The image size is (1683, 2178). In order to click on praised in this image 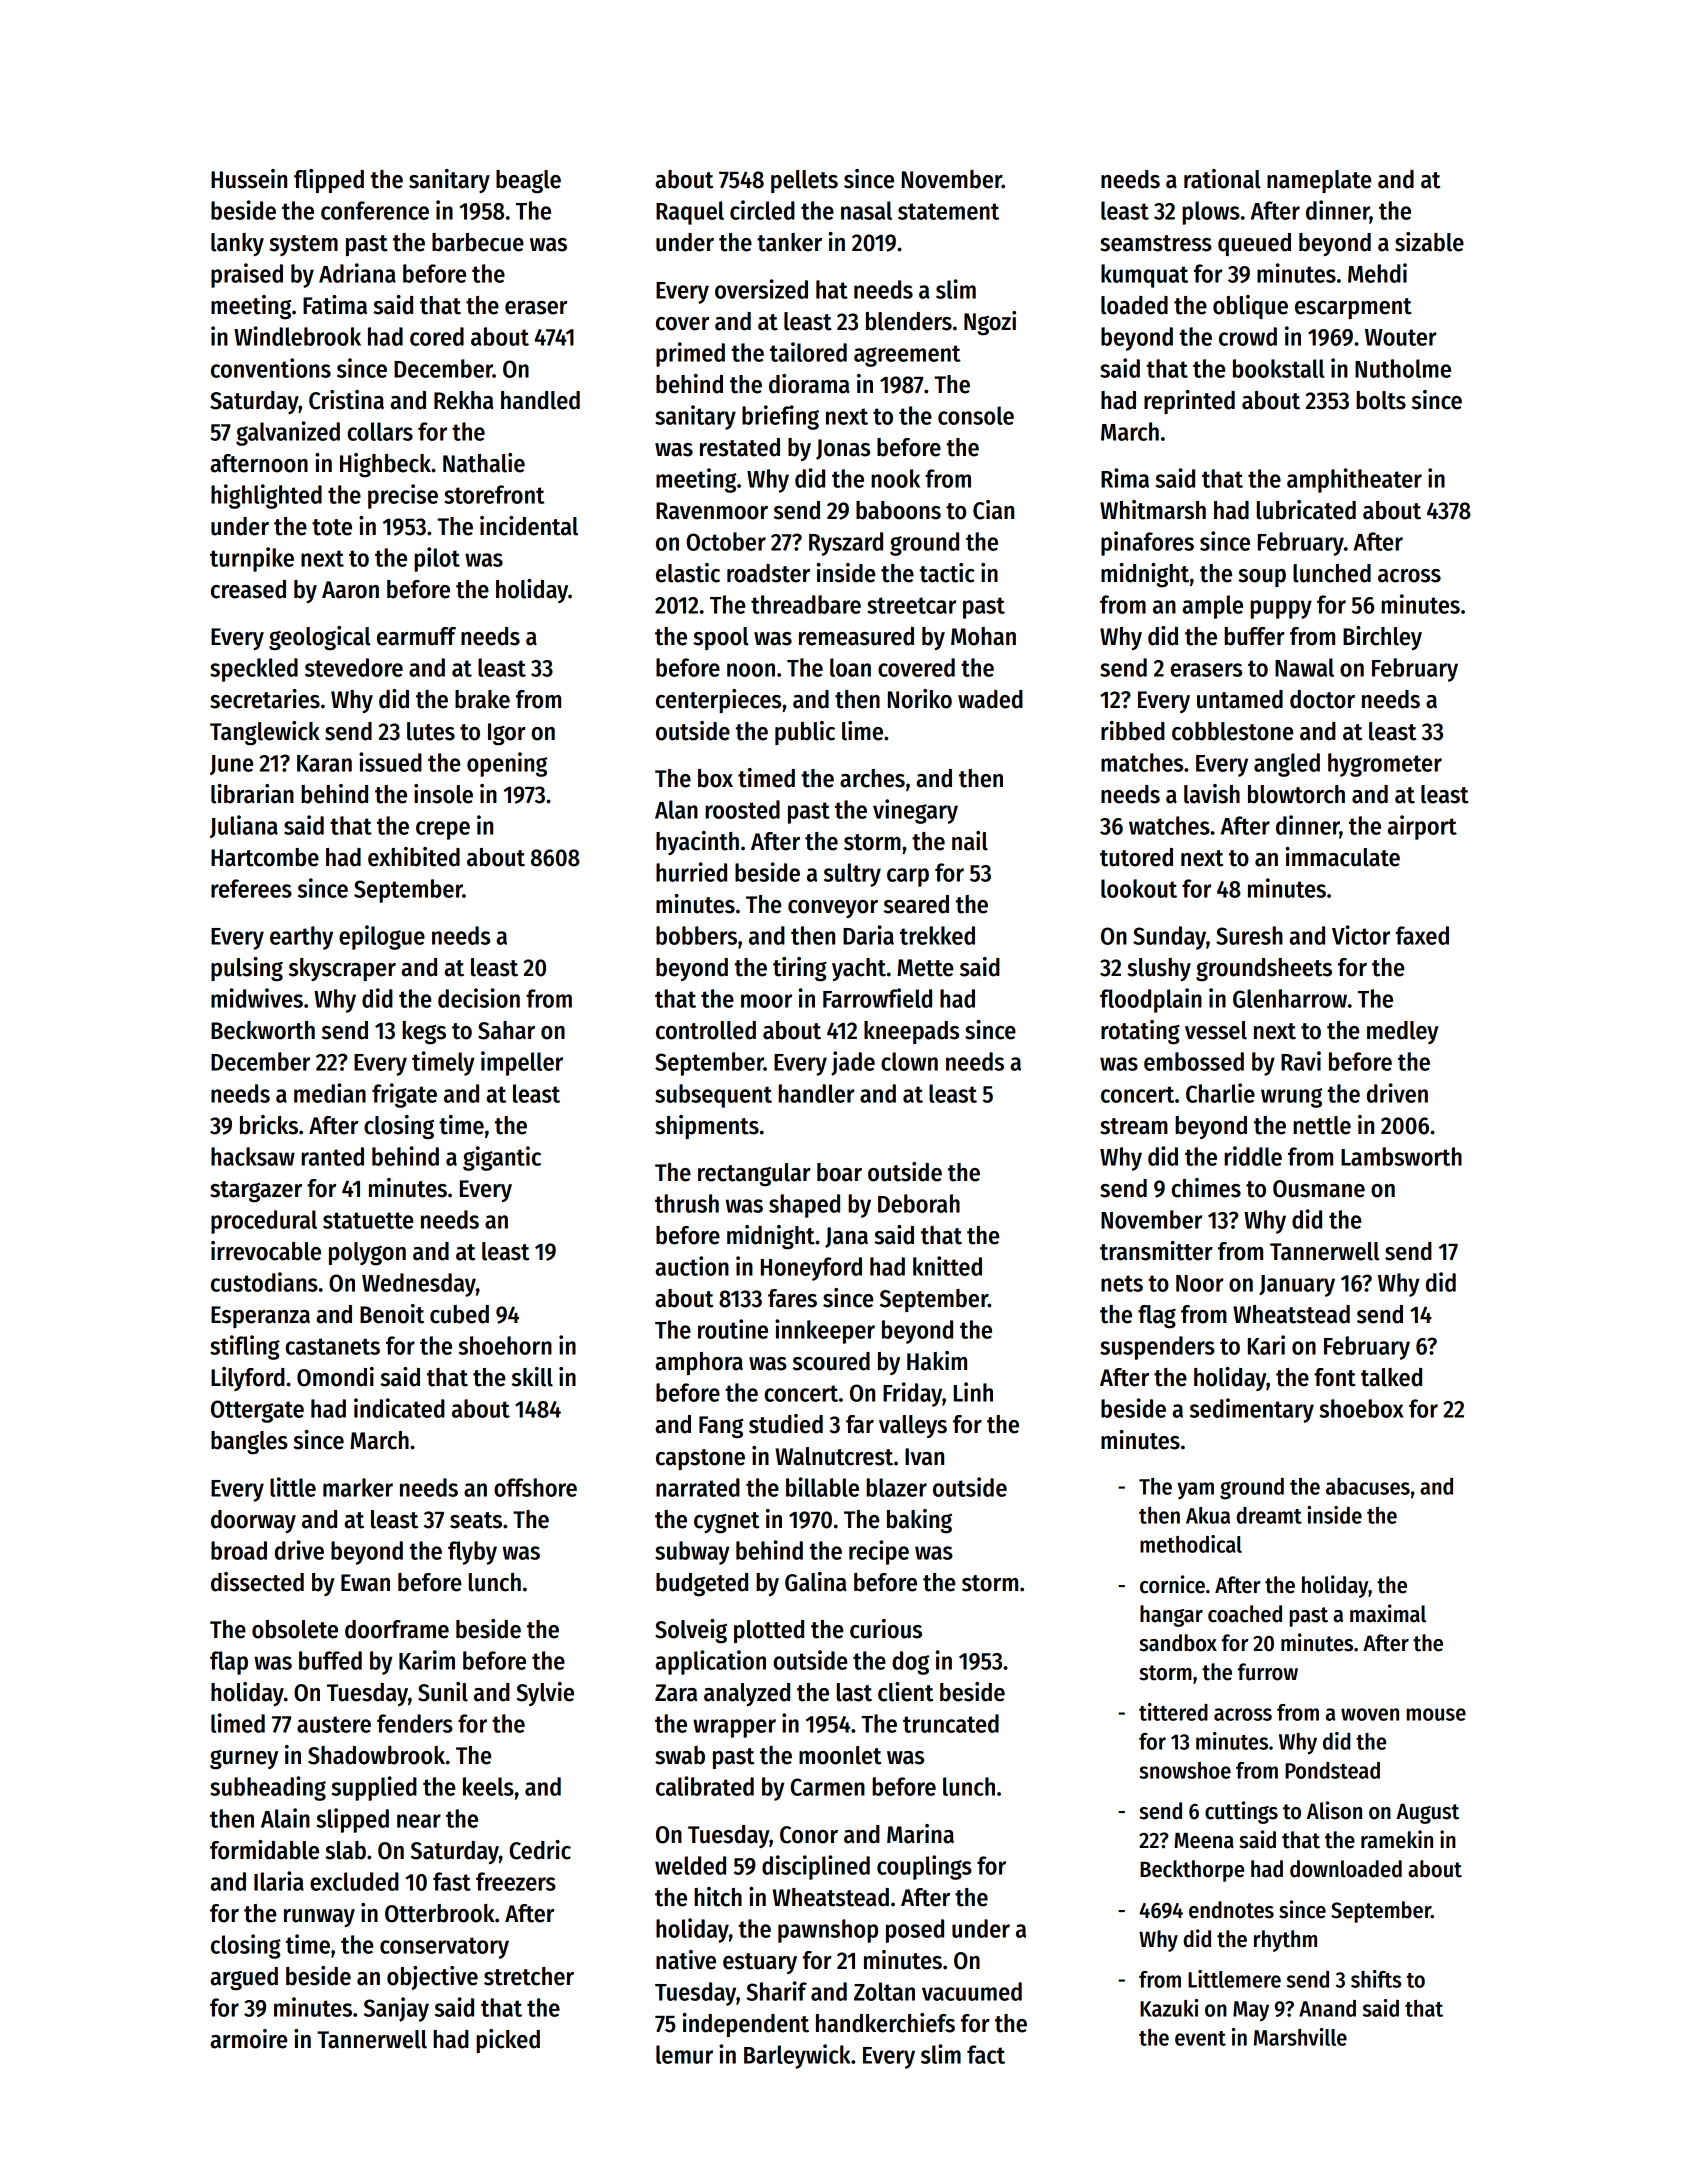, I will do `click(247, 275)`.
